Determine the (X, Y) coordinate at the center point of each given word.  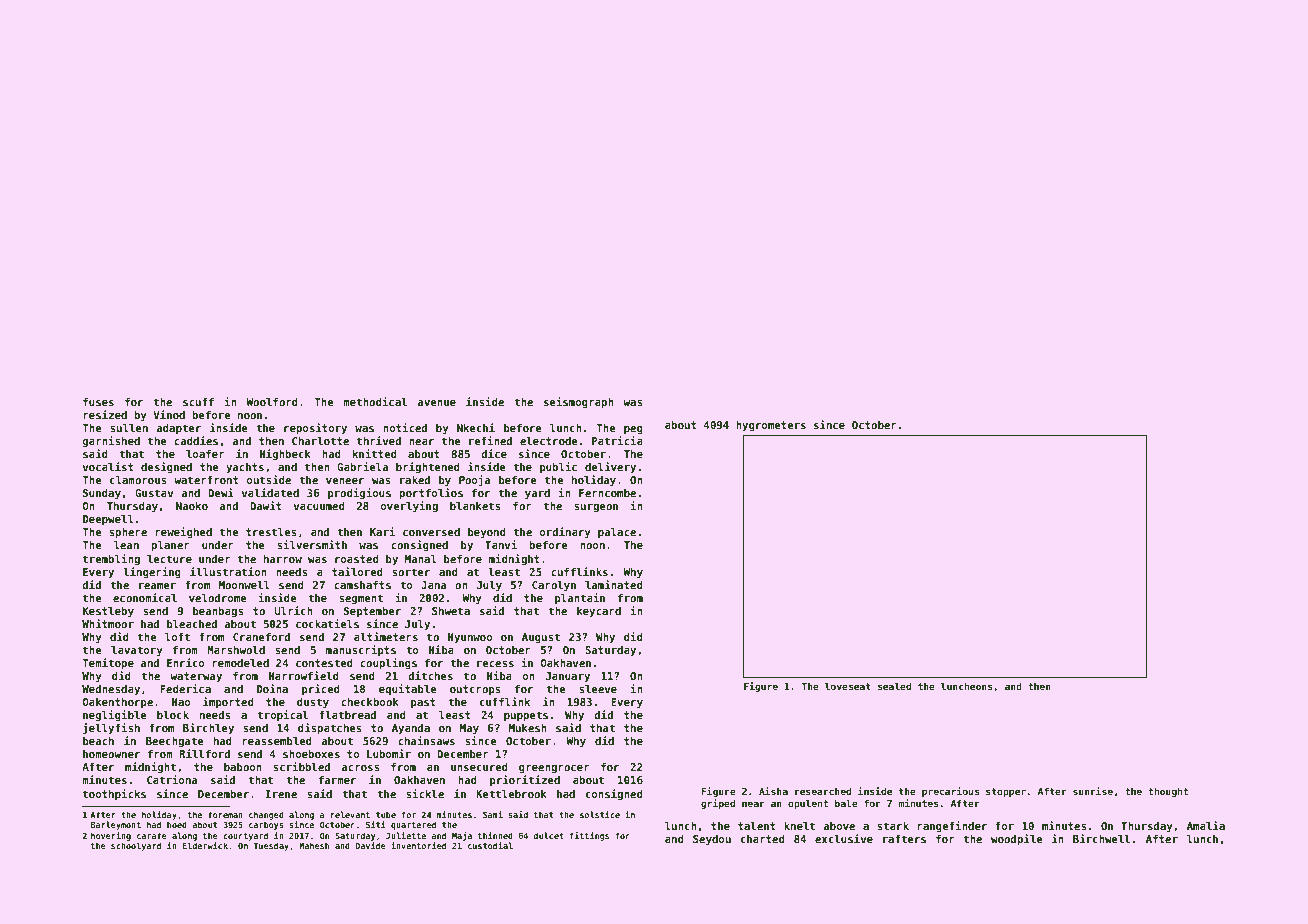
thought (1168, 792)
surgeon (596, 508)
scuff (198, 402)
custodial (490, 845)
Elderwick (205, 845)
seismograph (579, 402)
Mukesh (528, 728)
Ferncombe (607, 493)
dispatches (330, 728)
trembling (111, 559)
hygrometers (771, 426)
